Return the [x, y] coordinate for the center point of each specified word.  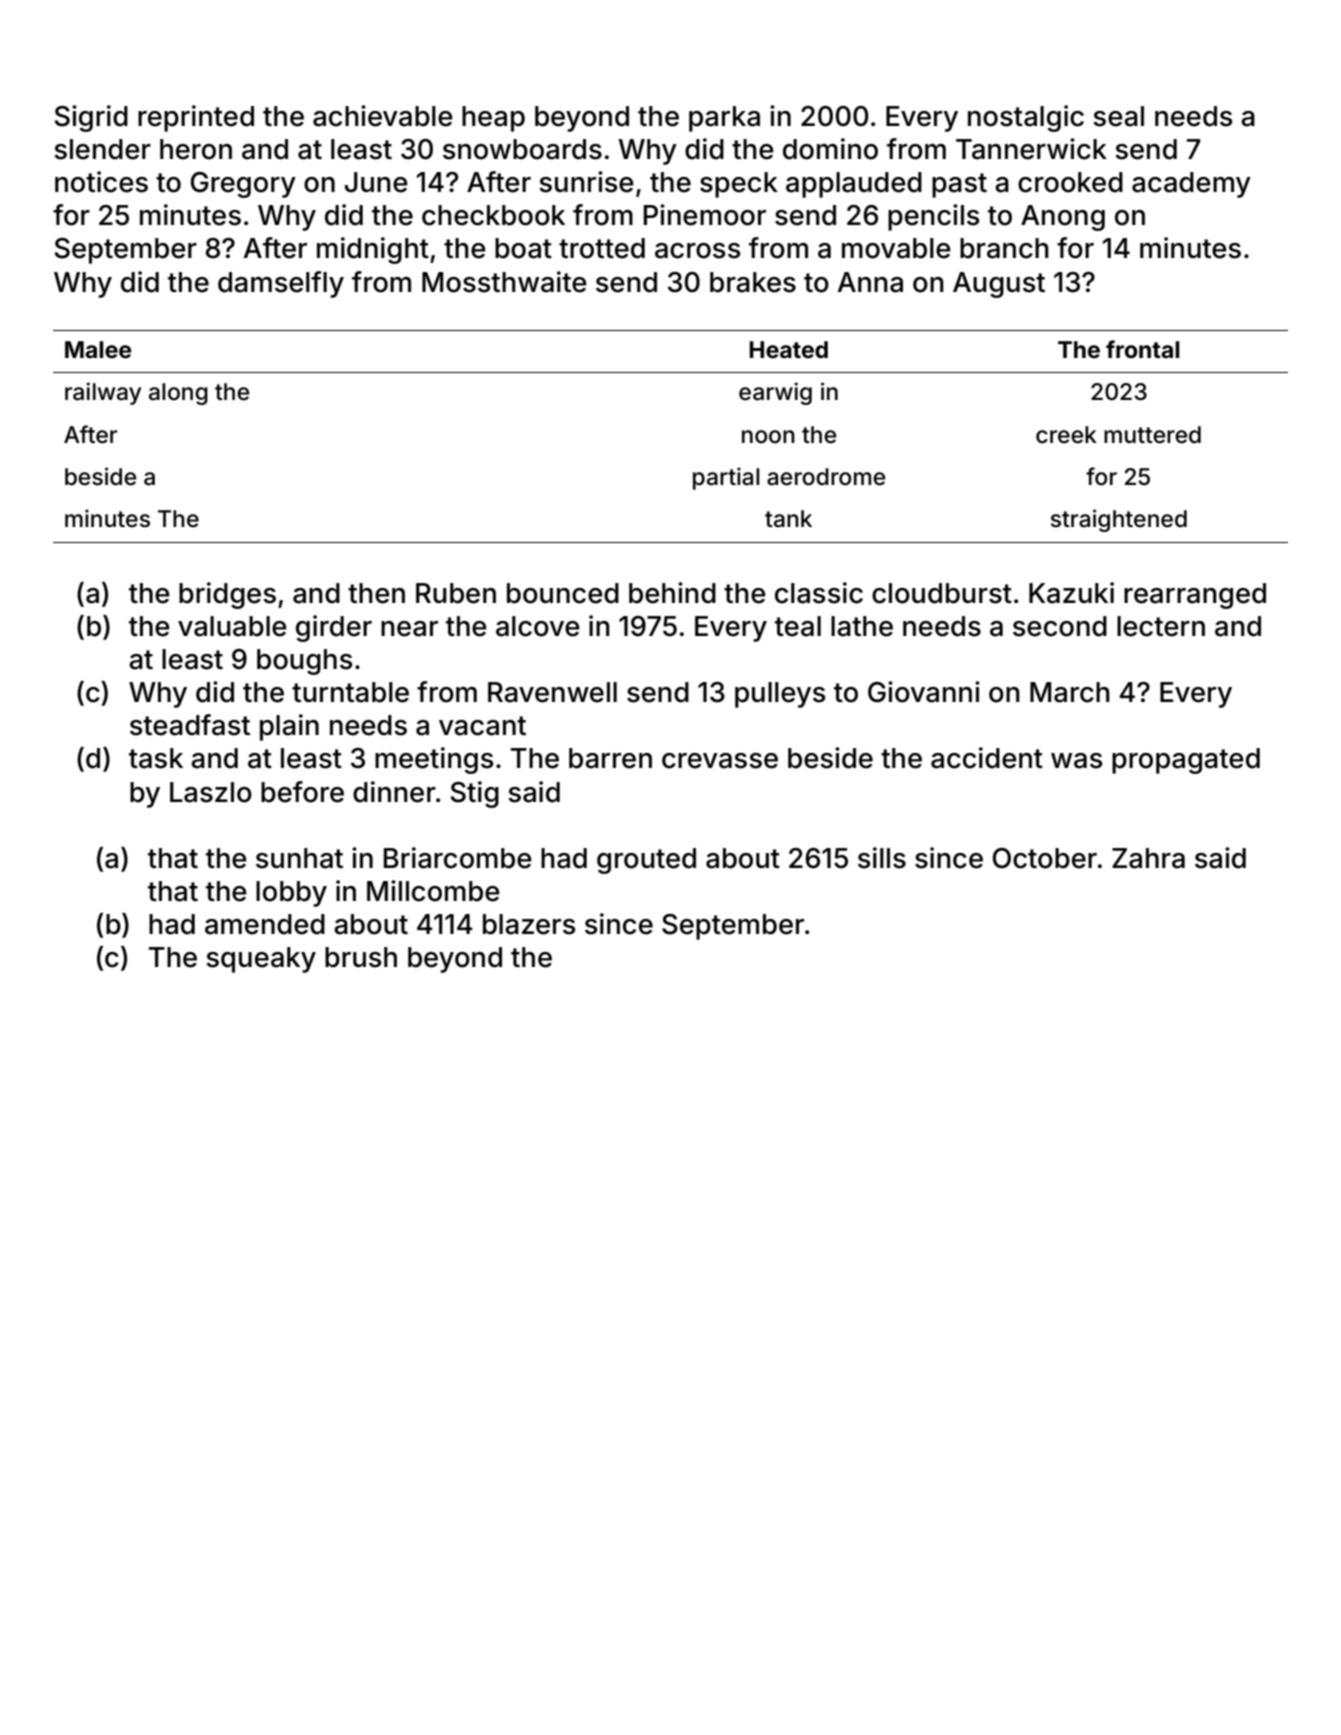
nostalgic [1026, 118]
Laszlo [211, 792]
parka [724, 119]
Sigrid [91, 118]
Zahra [1148, 858]
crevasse [720, 761]
